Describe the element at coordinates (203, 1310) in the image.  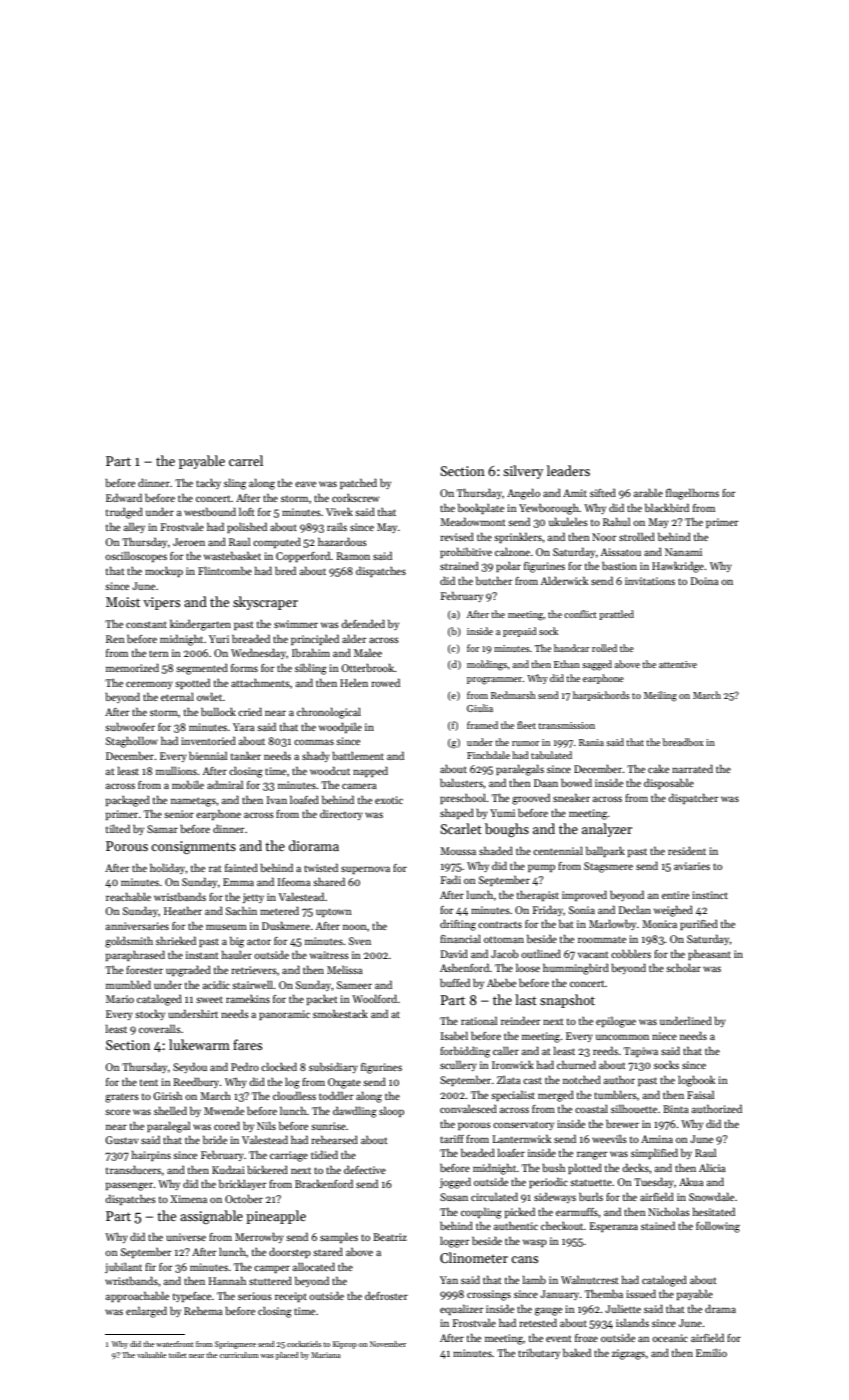
I see `Rehema` at that location.
